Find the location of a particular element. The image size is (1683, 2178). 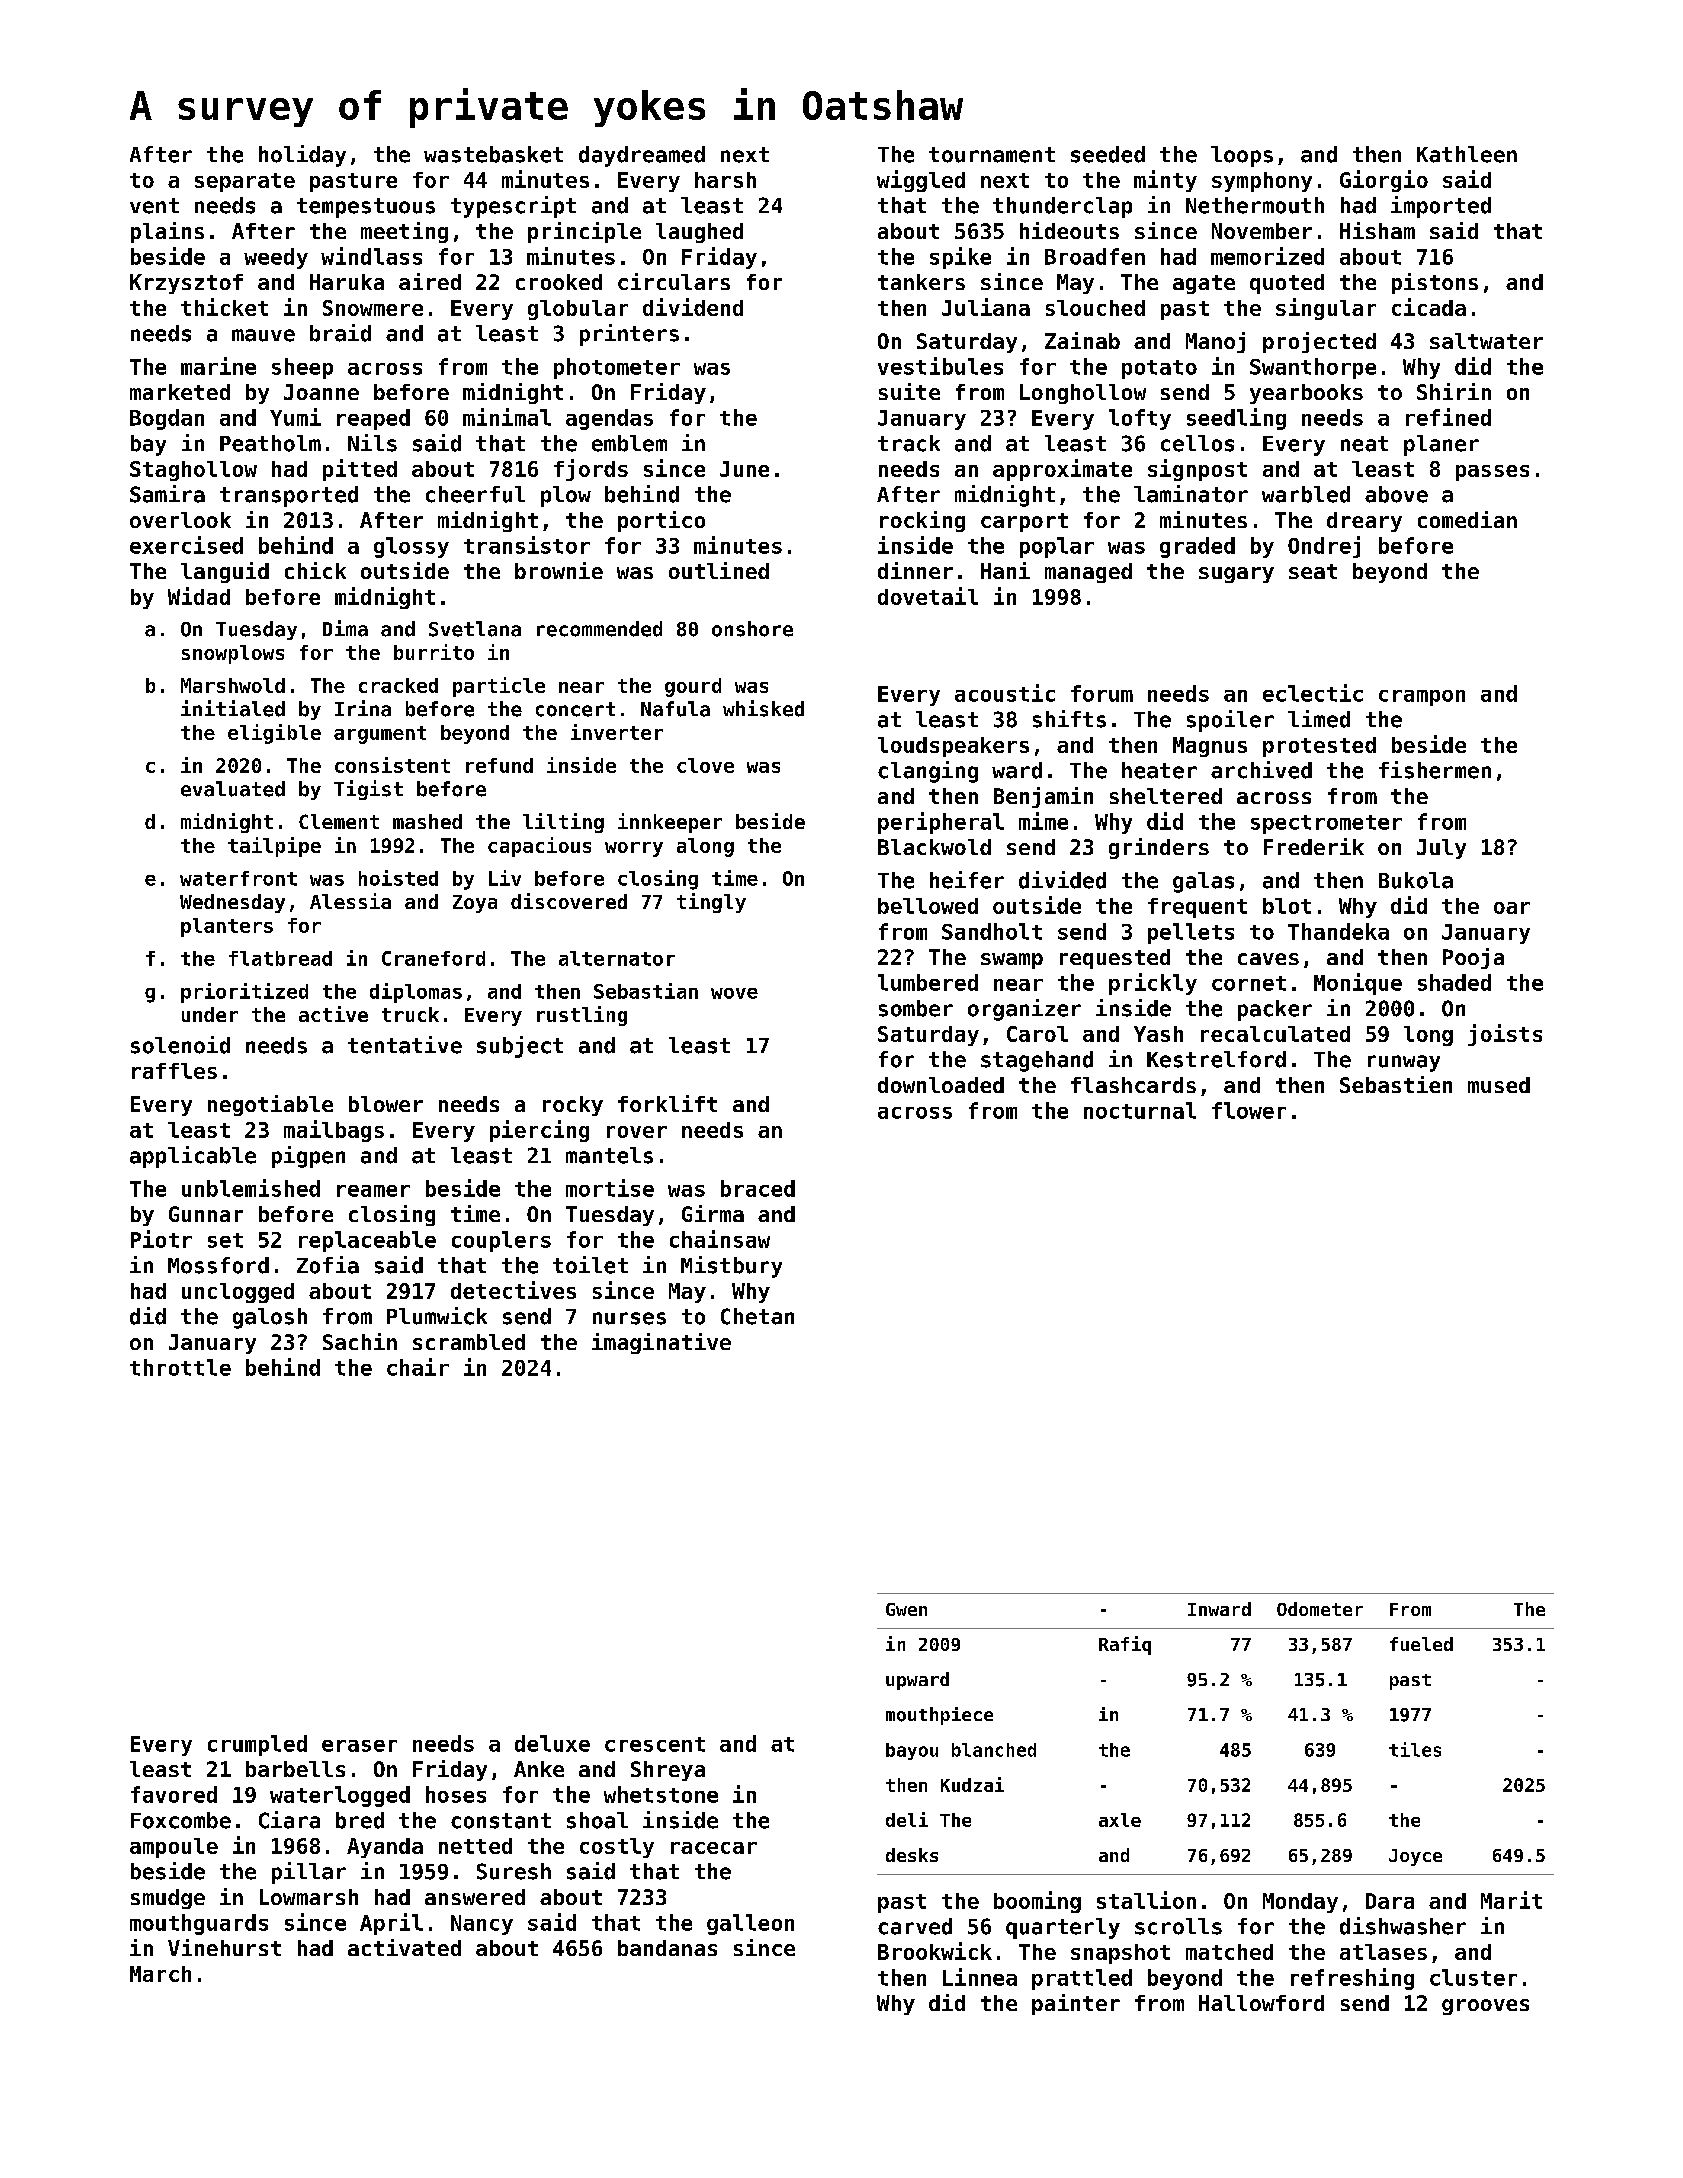

memorized is located at coordinates (1267, 256).
